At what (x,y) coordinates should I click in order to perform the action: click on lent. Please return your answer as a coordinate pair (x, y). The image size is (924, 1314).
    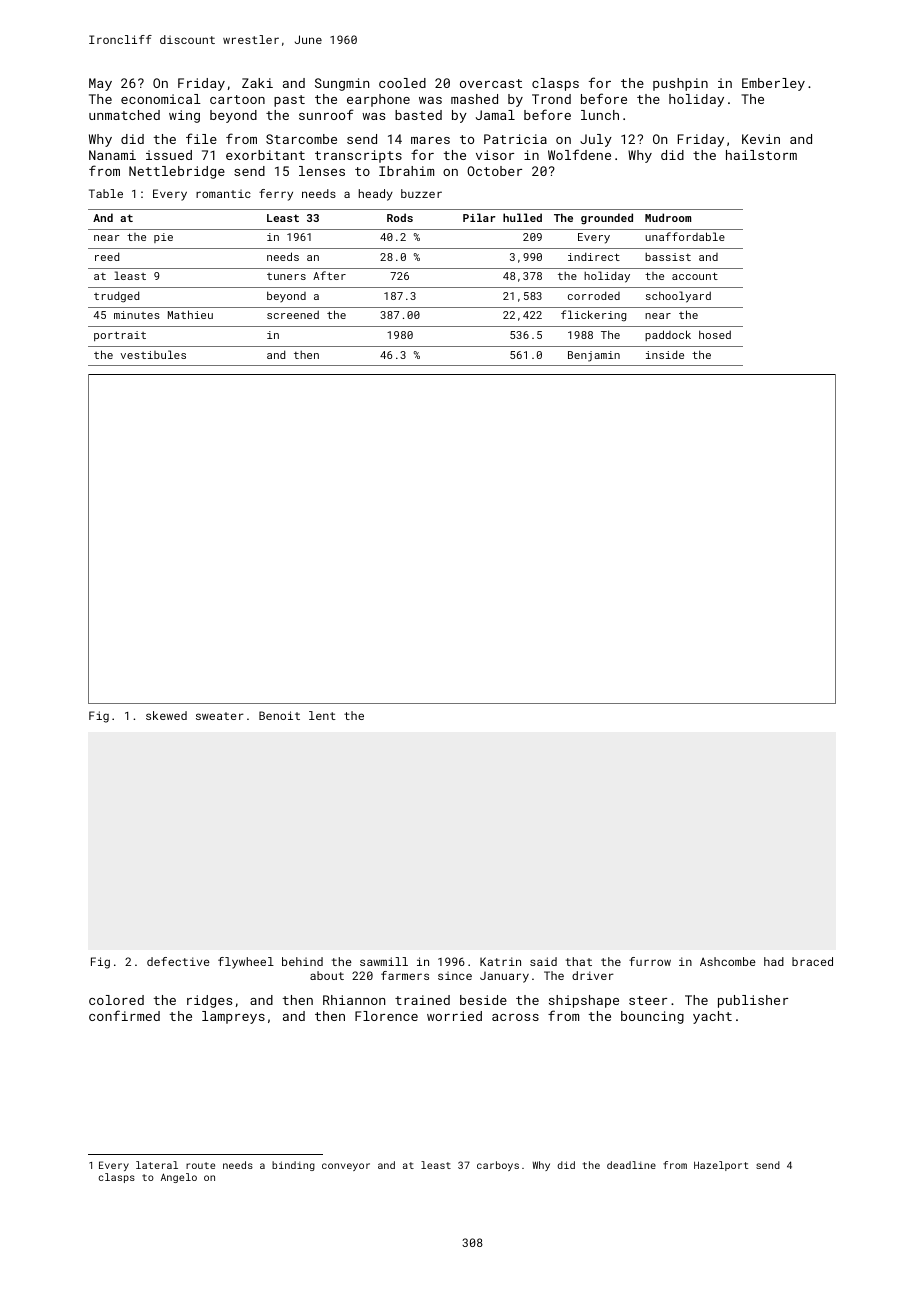
    Looking at the image, I should click on (322, 715).
